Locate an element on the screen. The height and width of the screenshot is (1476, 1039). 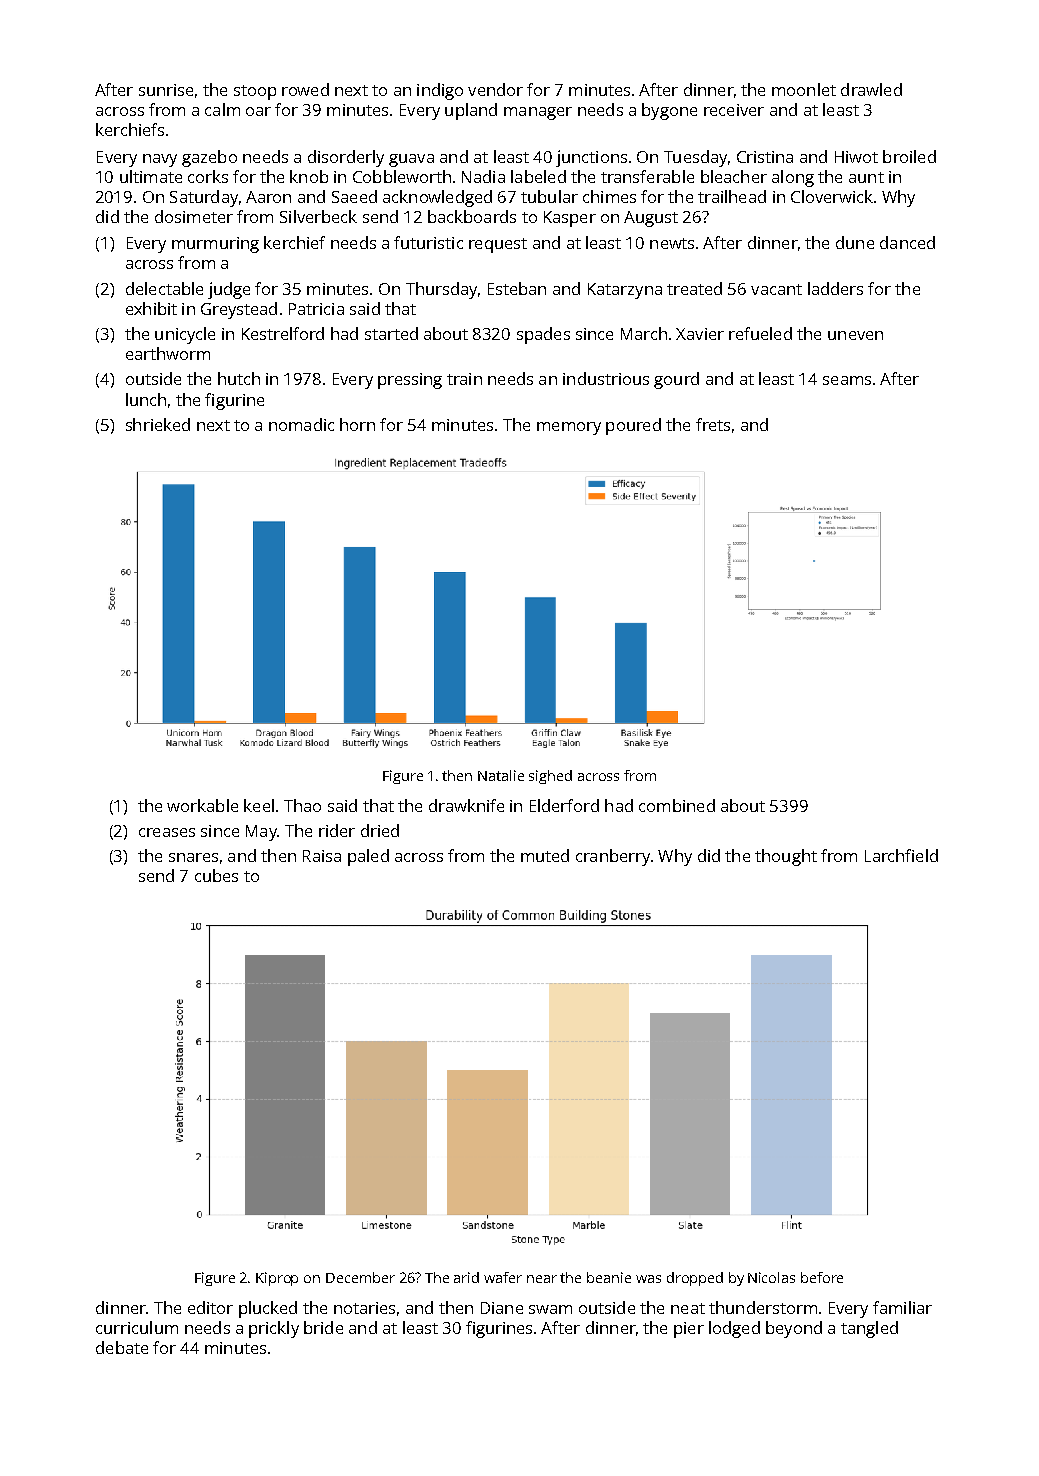
cubes is located at coordinates (216, 875).
